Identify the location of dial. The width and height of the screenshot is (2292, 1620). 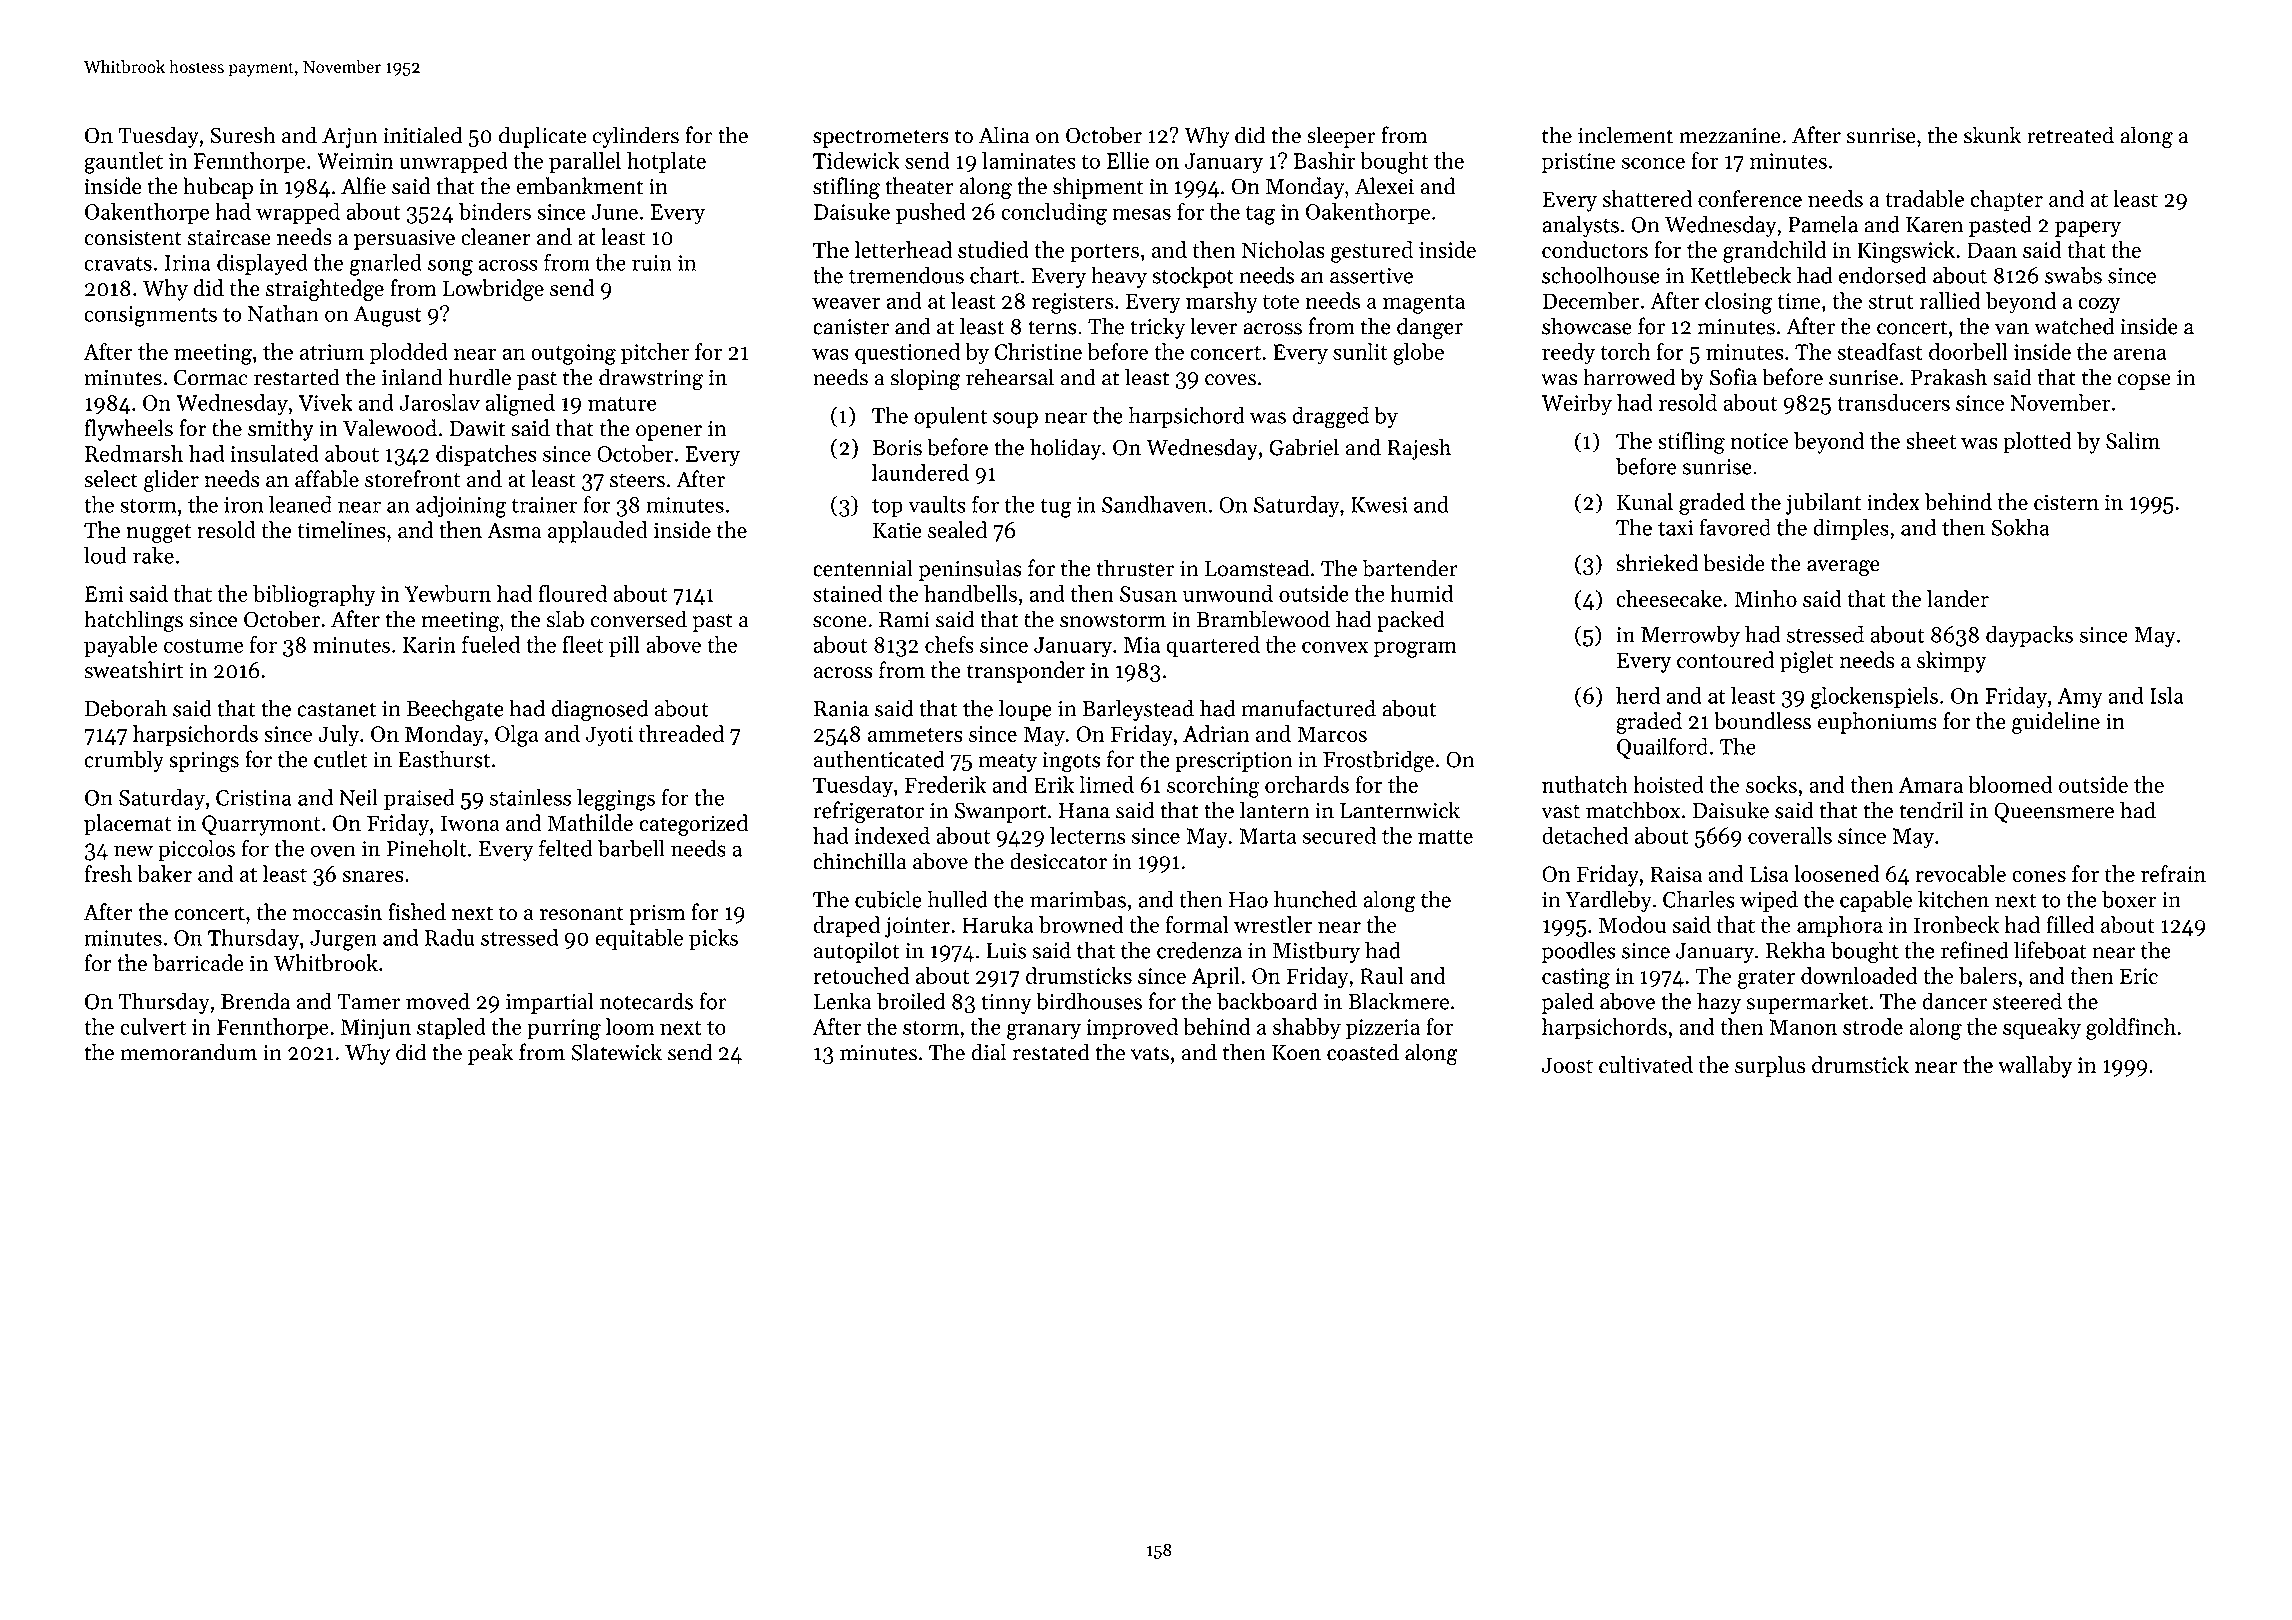
(988, 1052).
